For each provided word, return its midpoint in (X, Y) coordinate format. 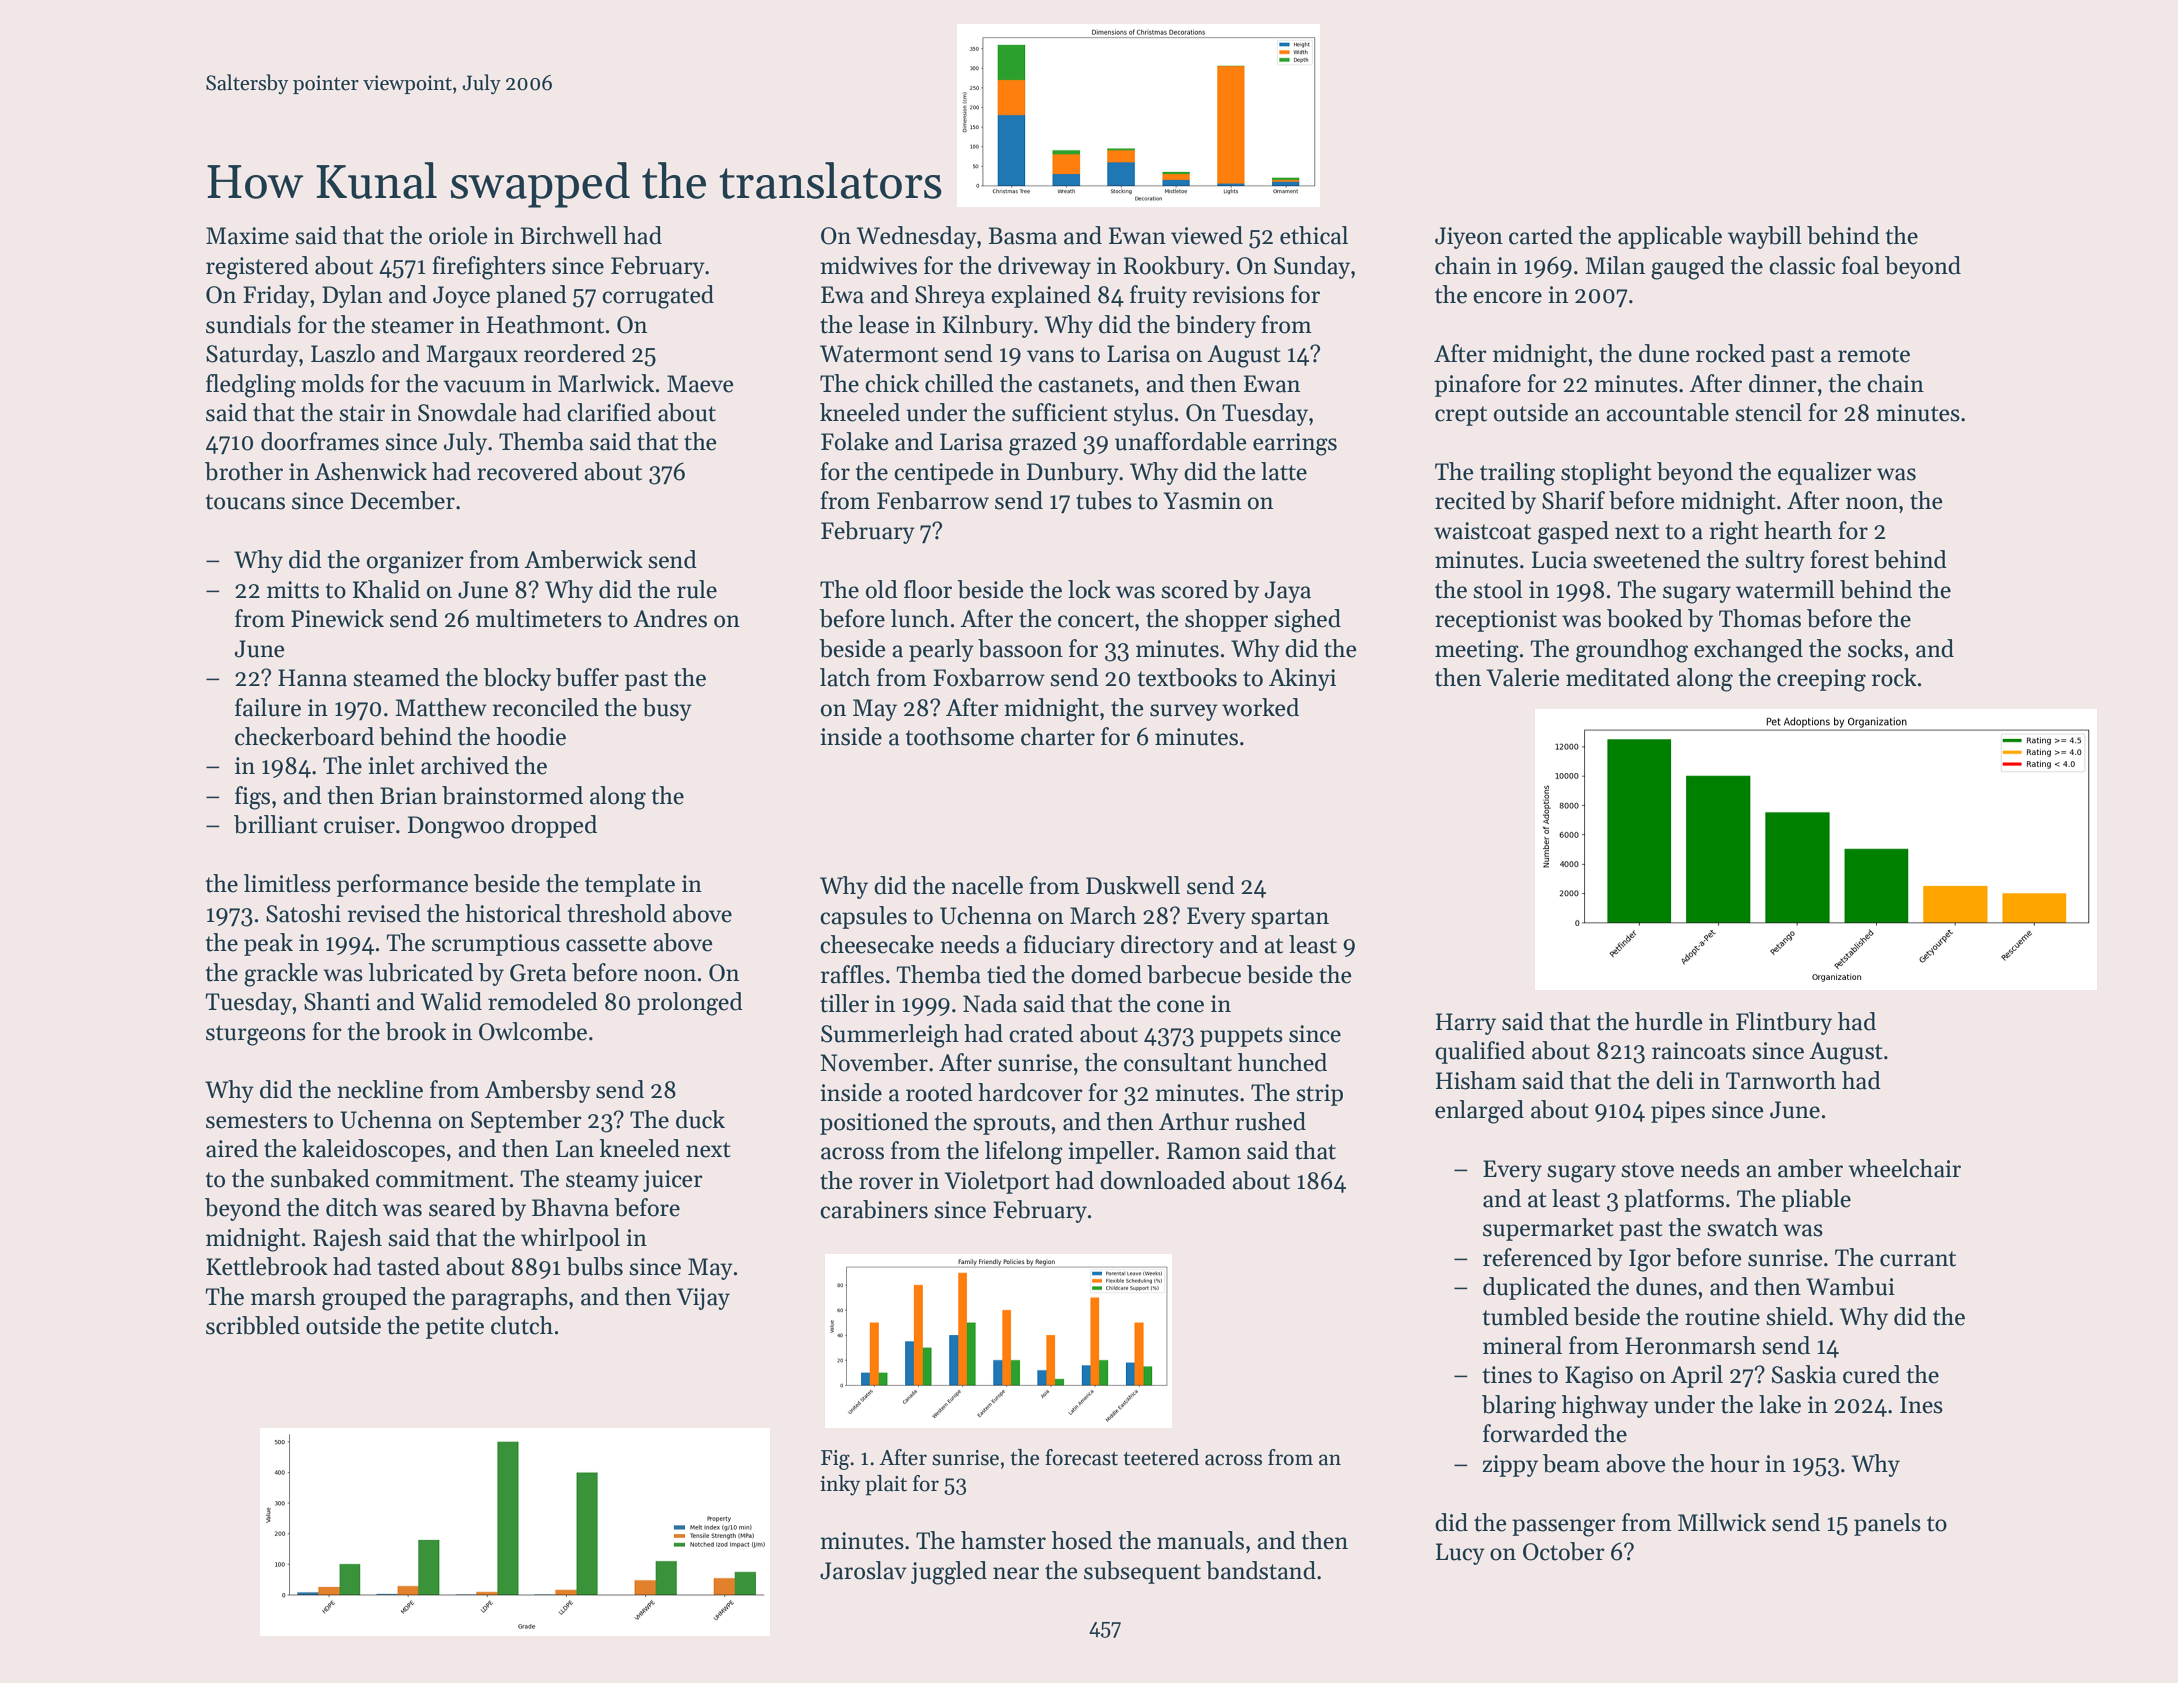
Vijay (703, 1299)
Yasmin (1202, 501)
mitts (293, 590)
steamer (412, 326)
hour (1735, 1463)
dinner (1783, 383)
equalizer (1825, 473)
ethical (1314, 235)
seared (462, 1207)
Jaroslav (863, 1570)
